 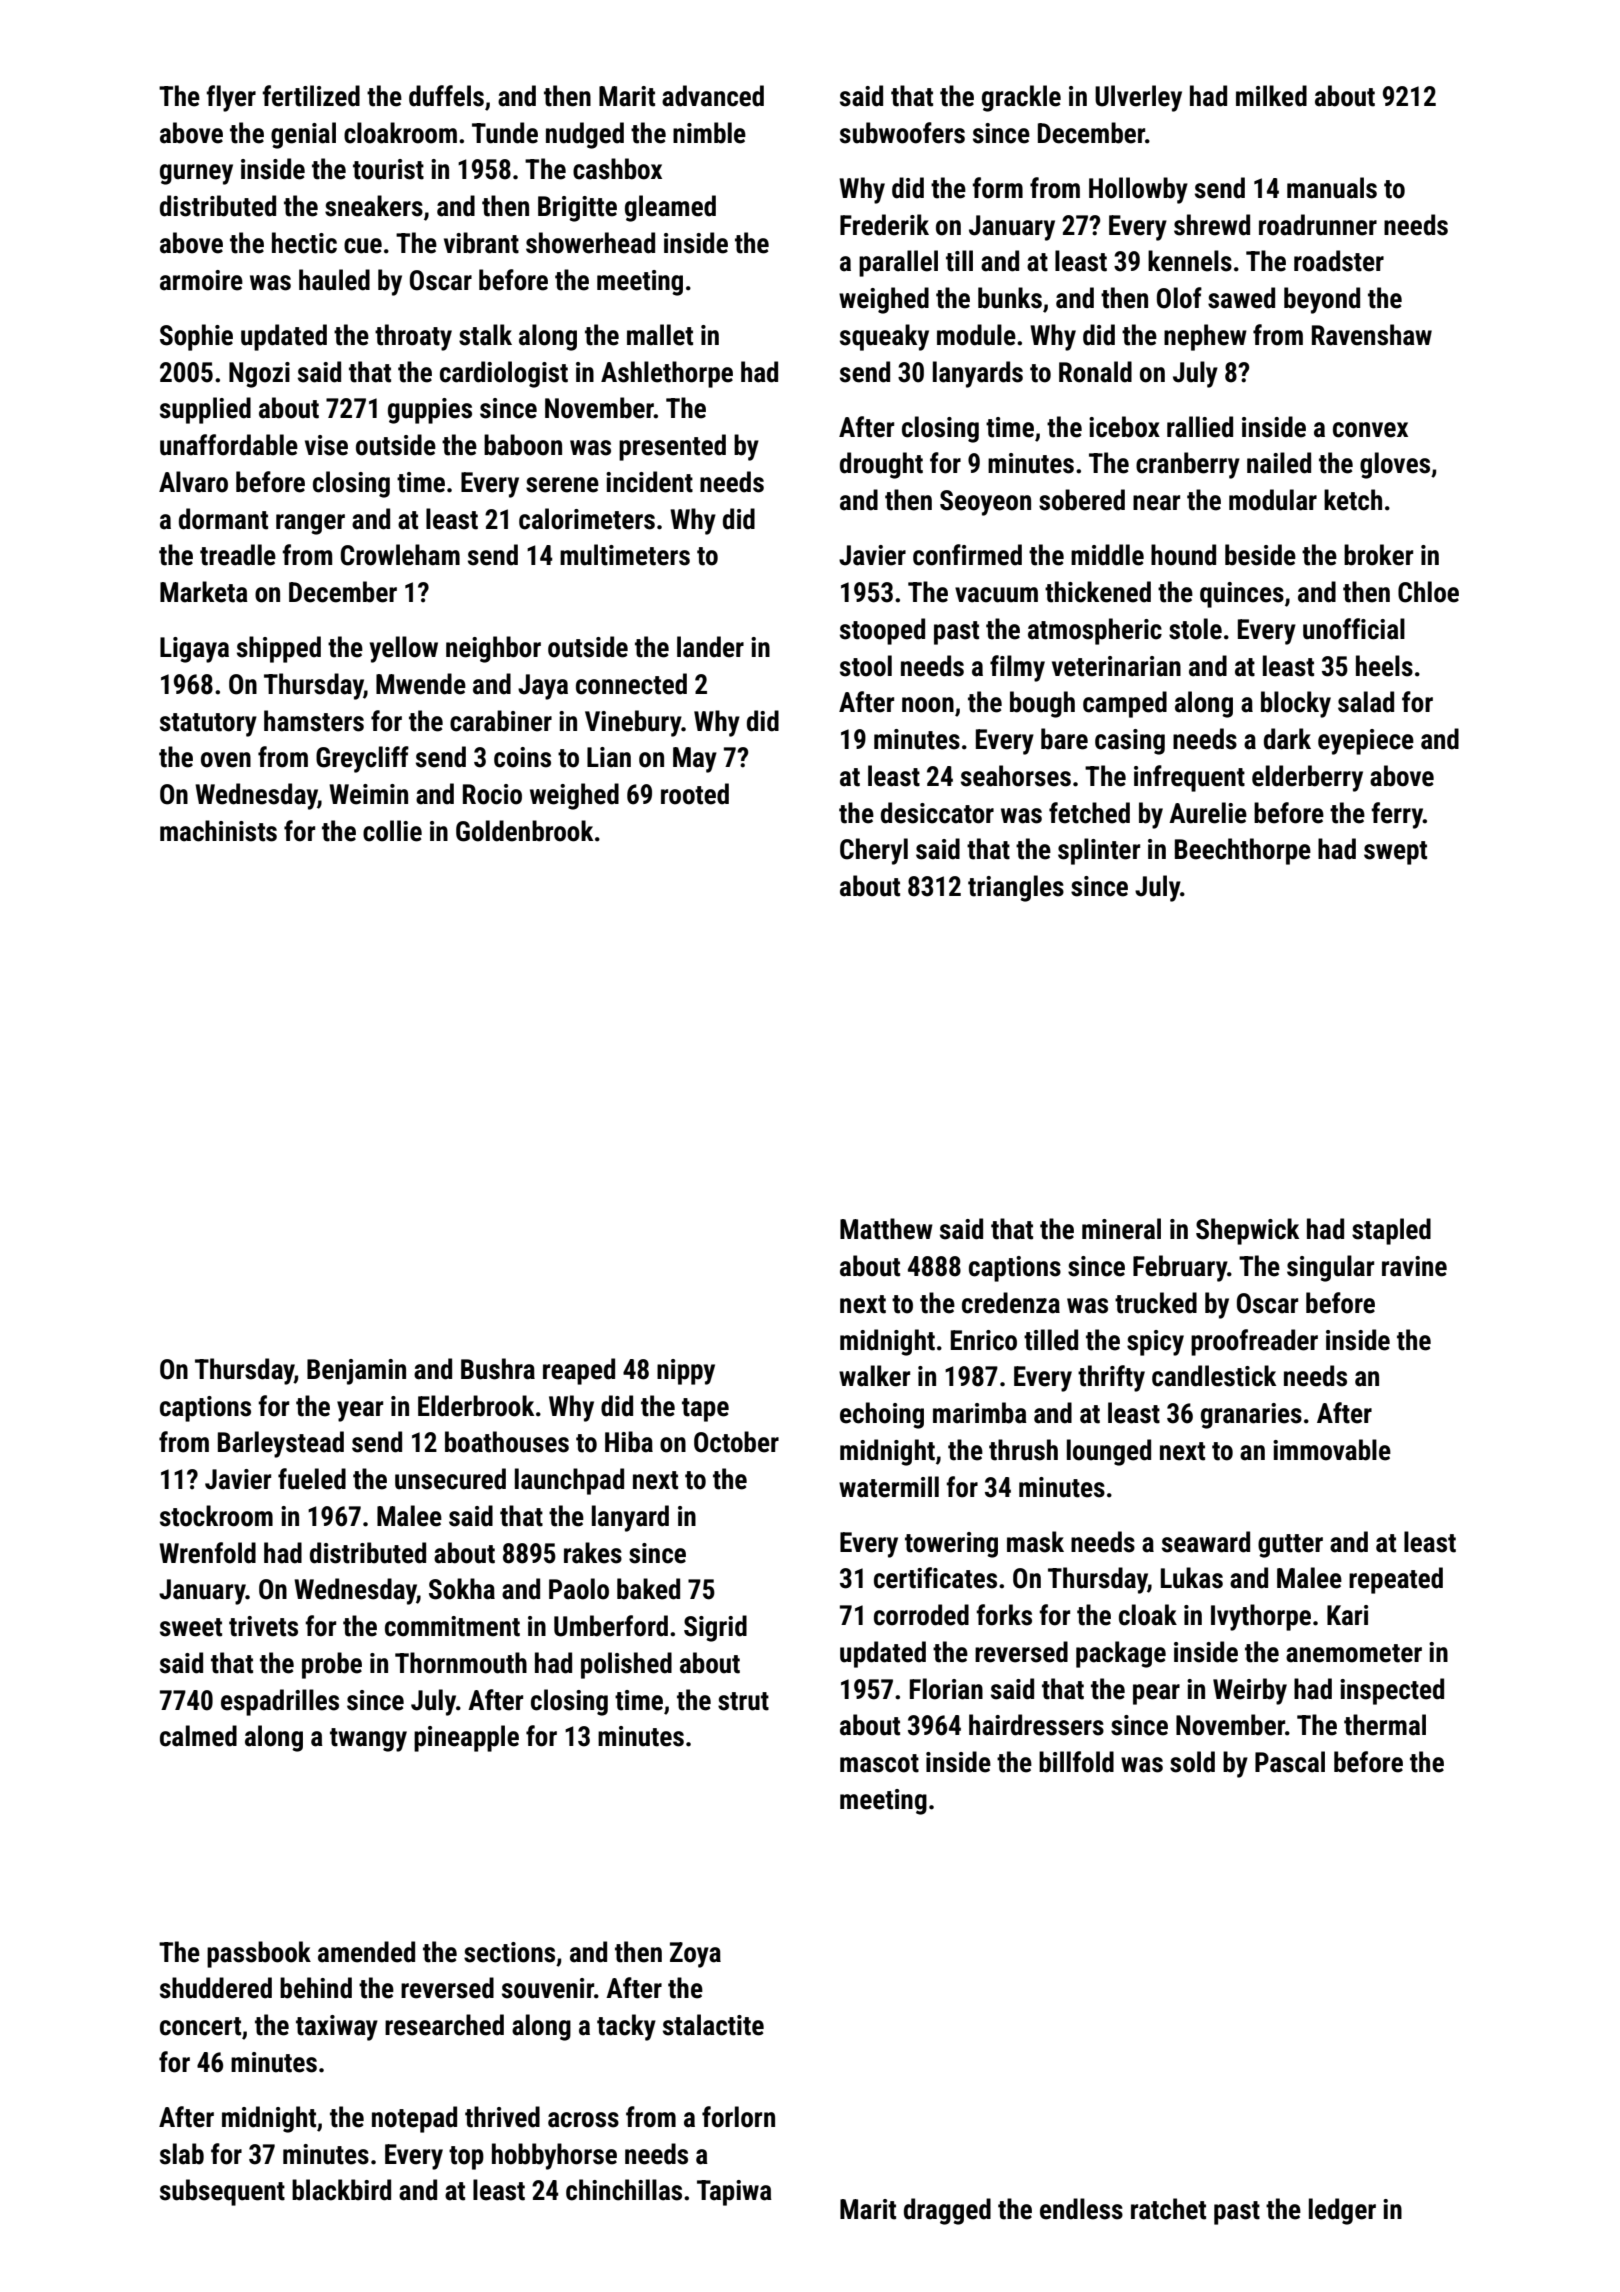 I want to click on milked, so click(x=1271, y=96).
